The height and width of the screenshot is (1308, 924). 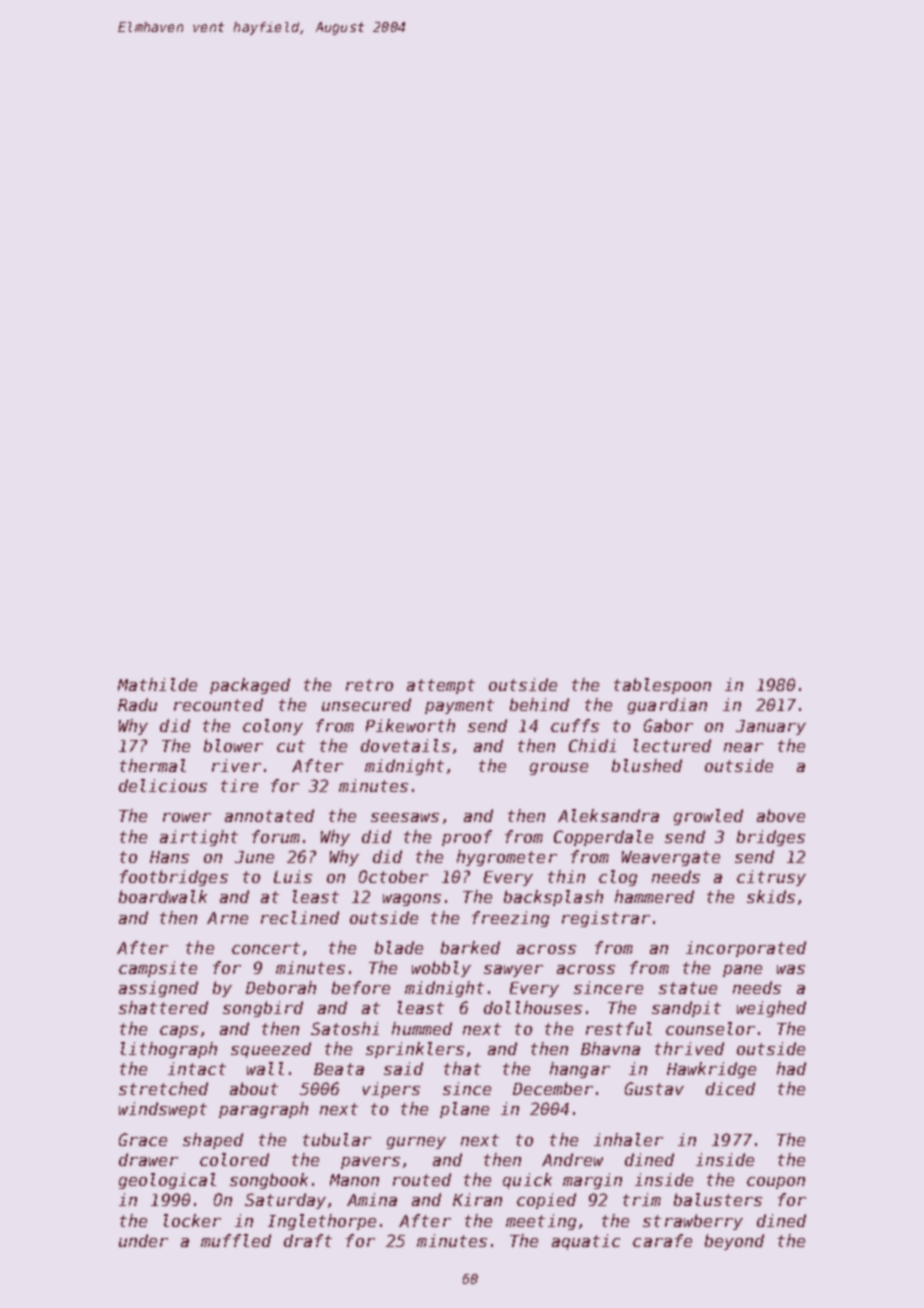 What do you see at coordinates (710, 1028) in the screenshot?
I see `counselor` at bounding box center [710, 1028].
